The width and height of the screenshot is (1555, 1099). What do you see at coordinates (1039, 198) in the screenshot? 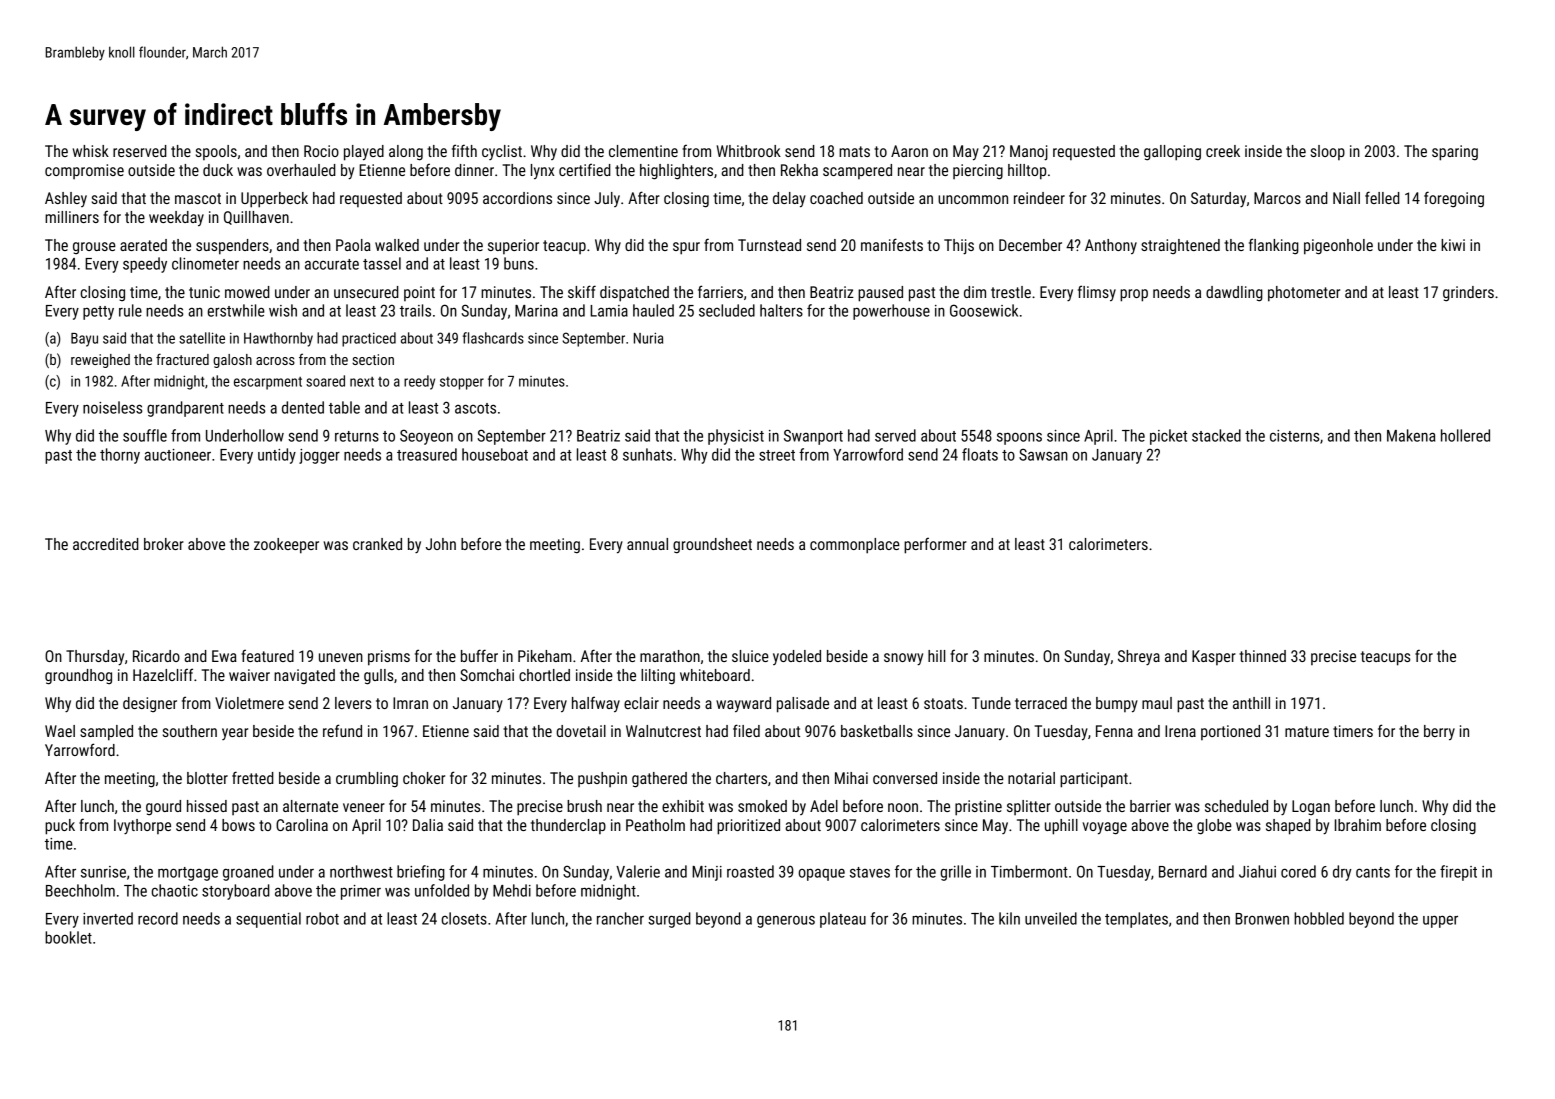
I see `reindeer` at bounding box center [1039, 198].
